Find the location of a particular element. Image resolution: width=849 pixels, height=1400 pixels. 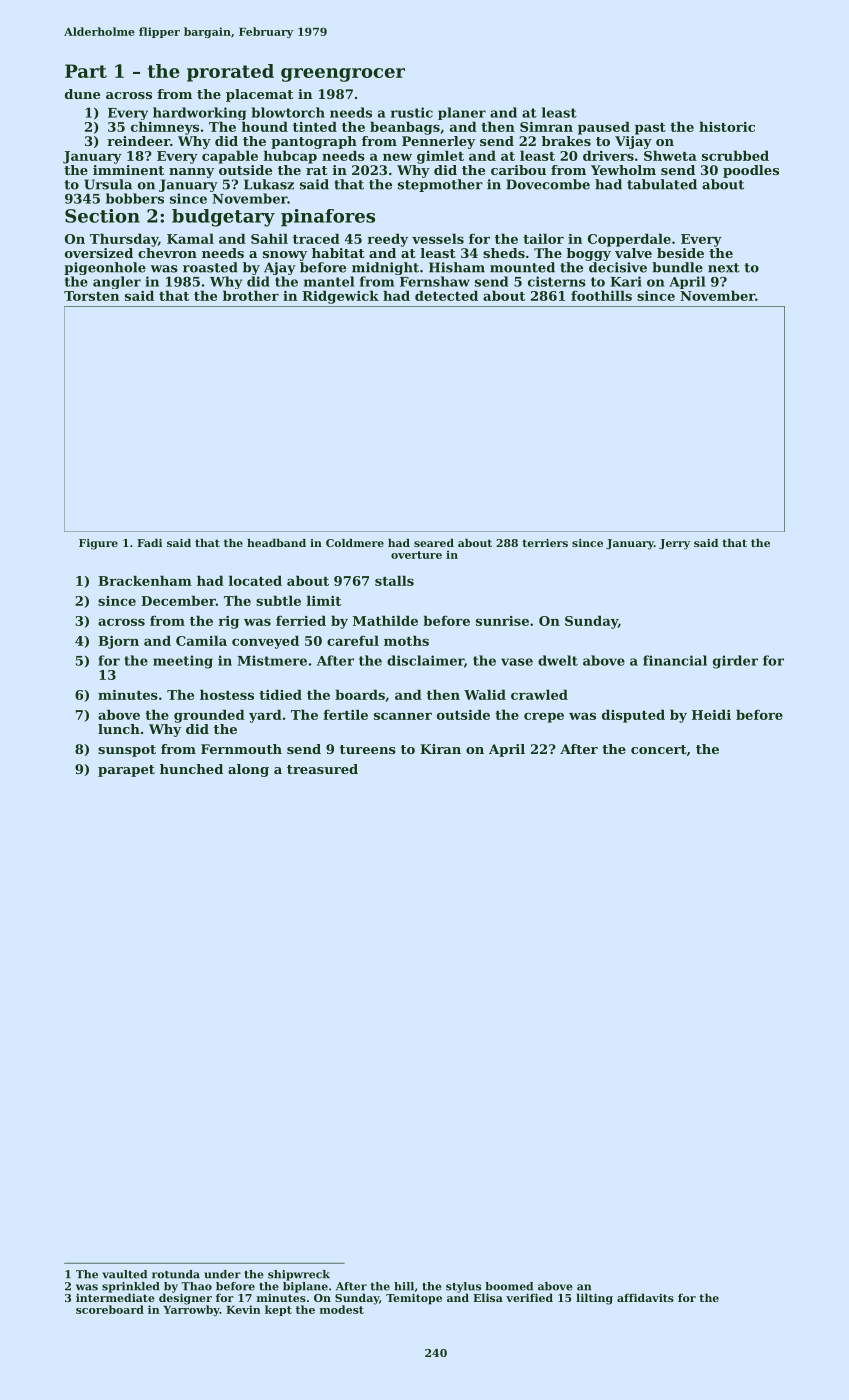

hostess is located at coordinates (227, 694).
